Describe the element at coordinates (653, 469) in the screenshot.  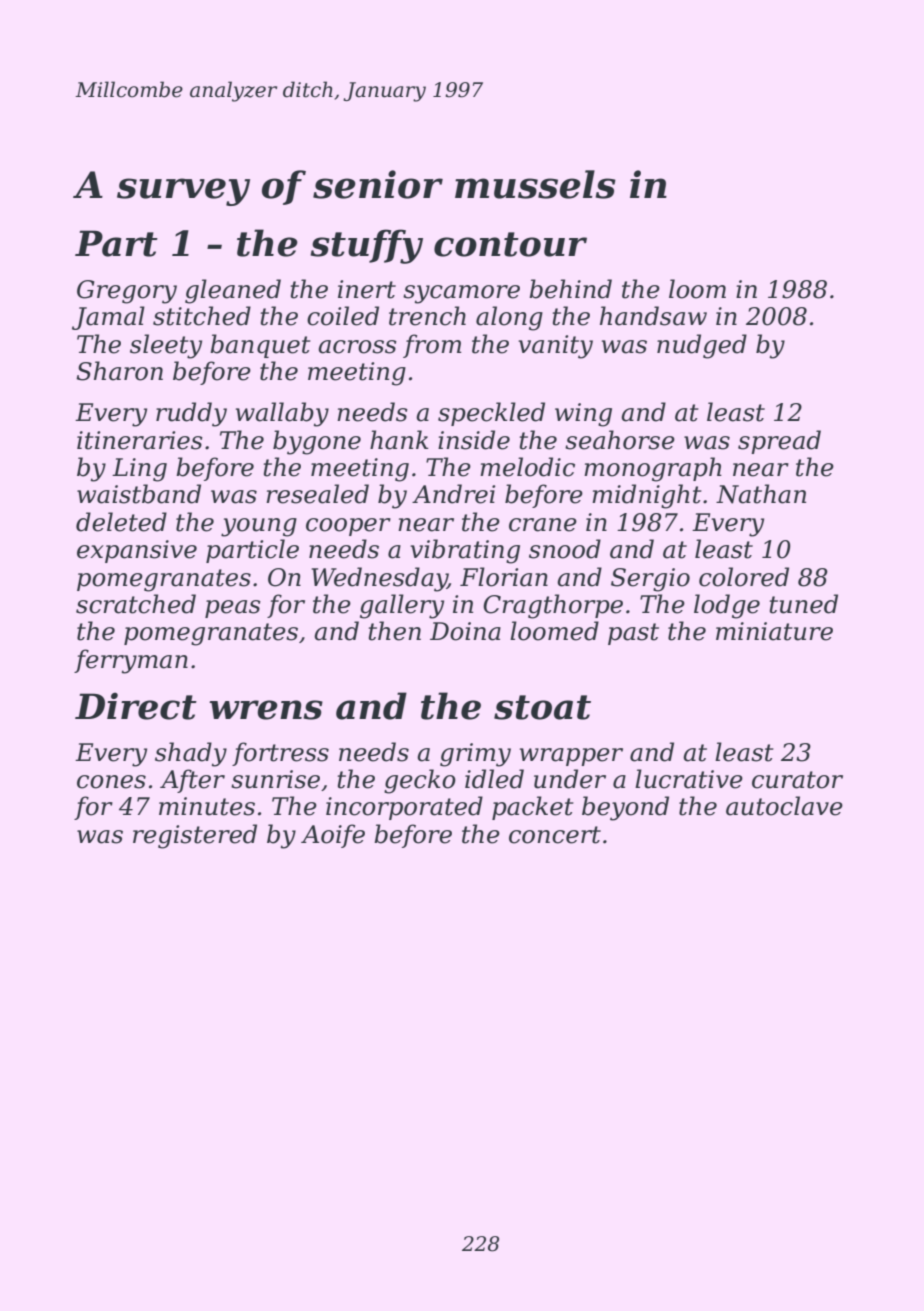
I see `monograph` at that location.
